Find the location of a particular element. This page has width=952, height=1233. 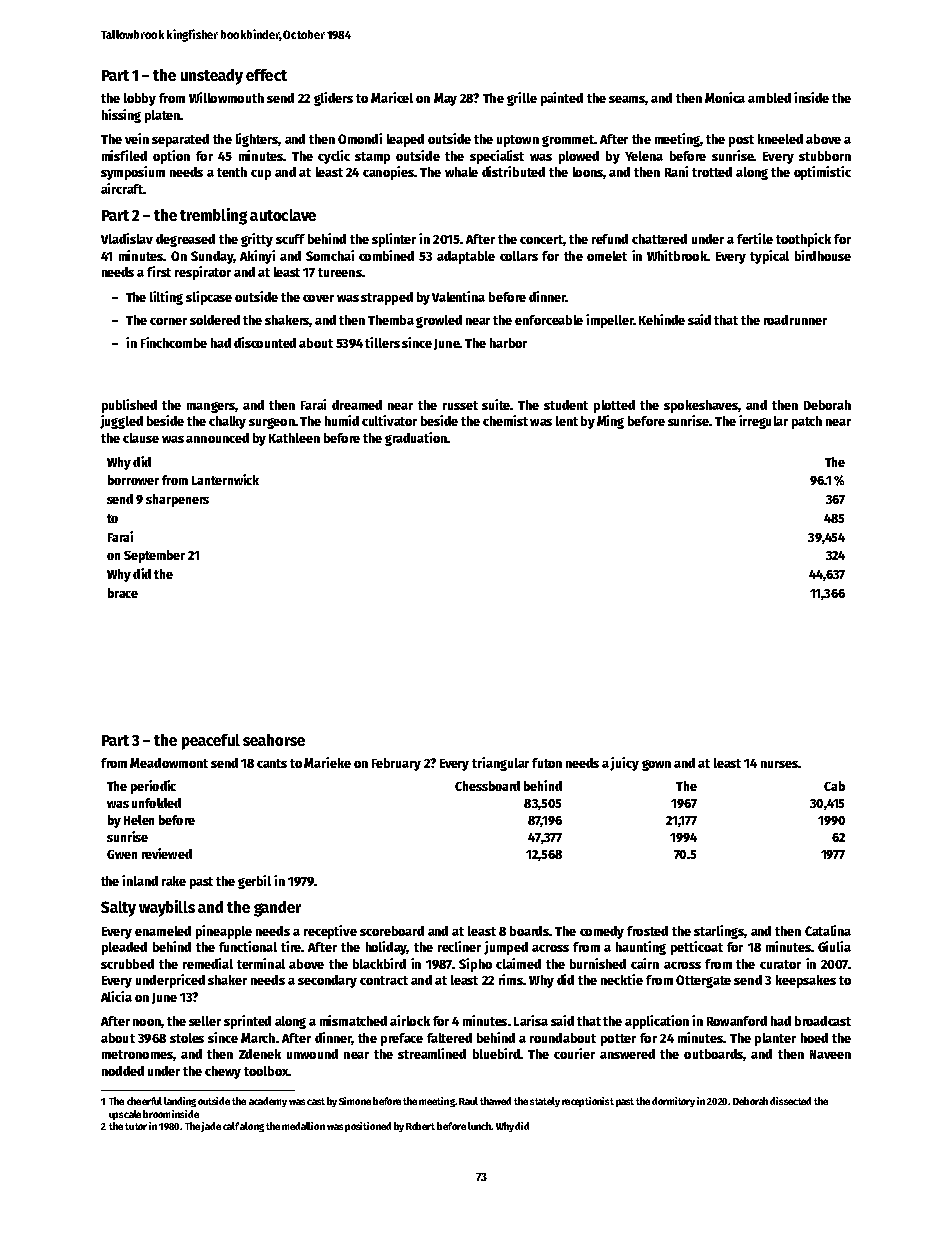

fertile is located at coordinates (755, 238).
